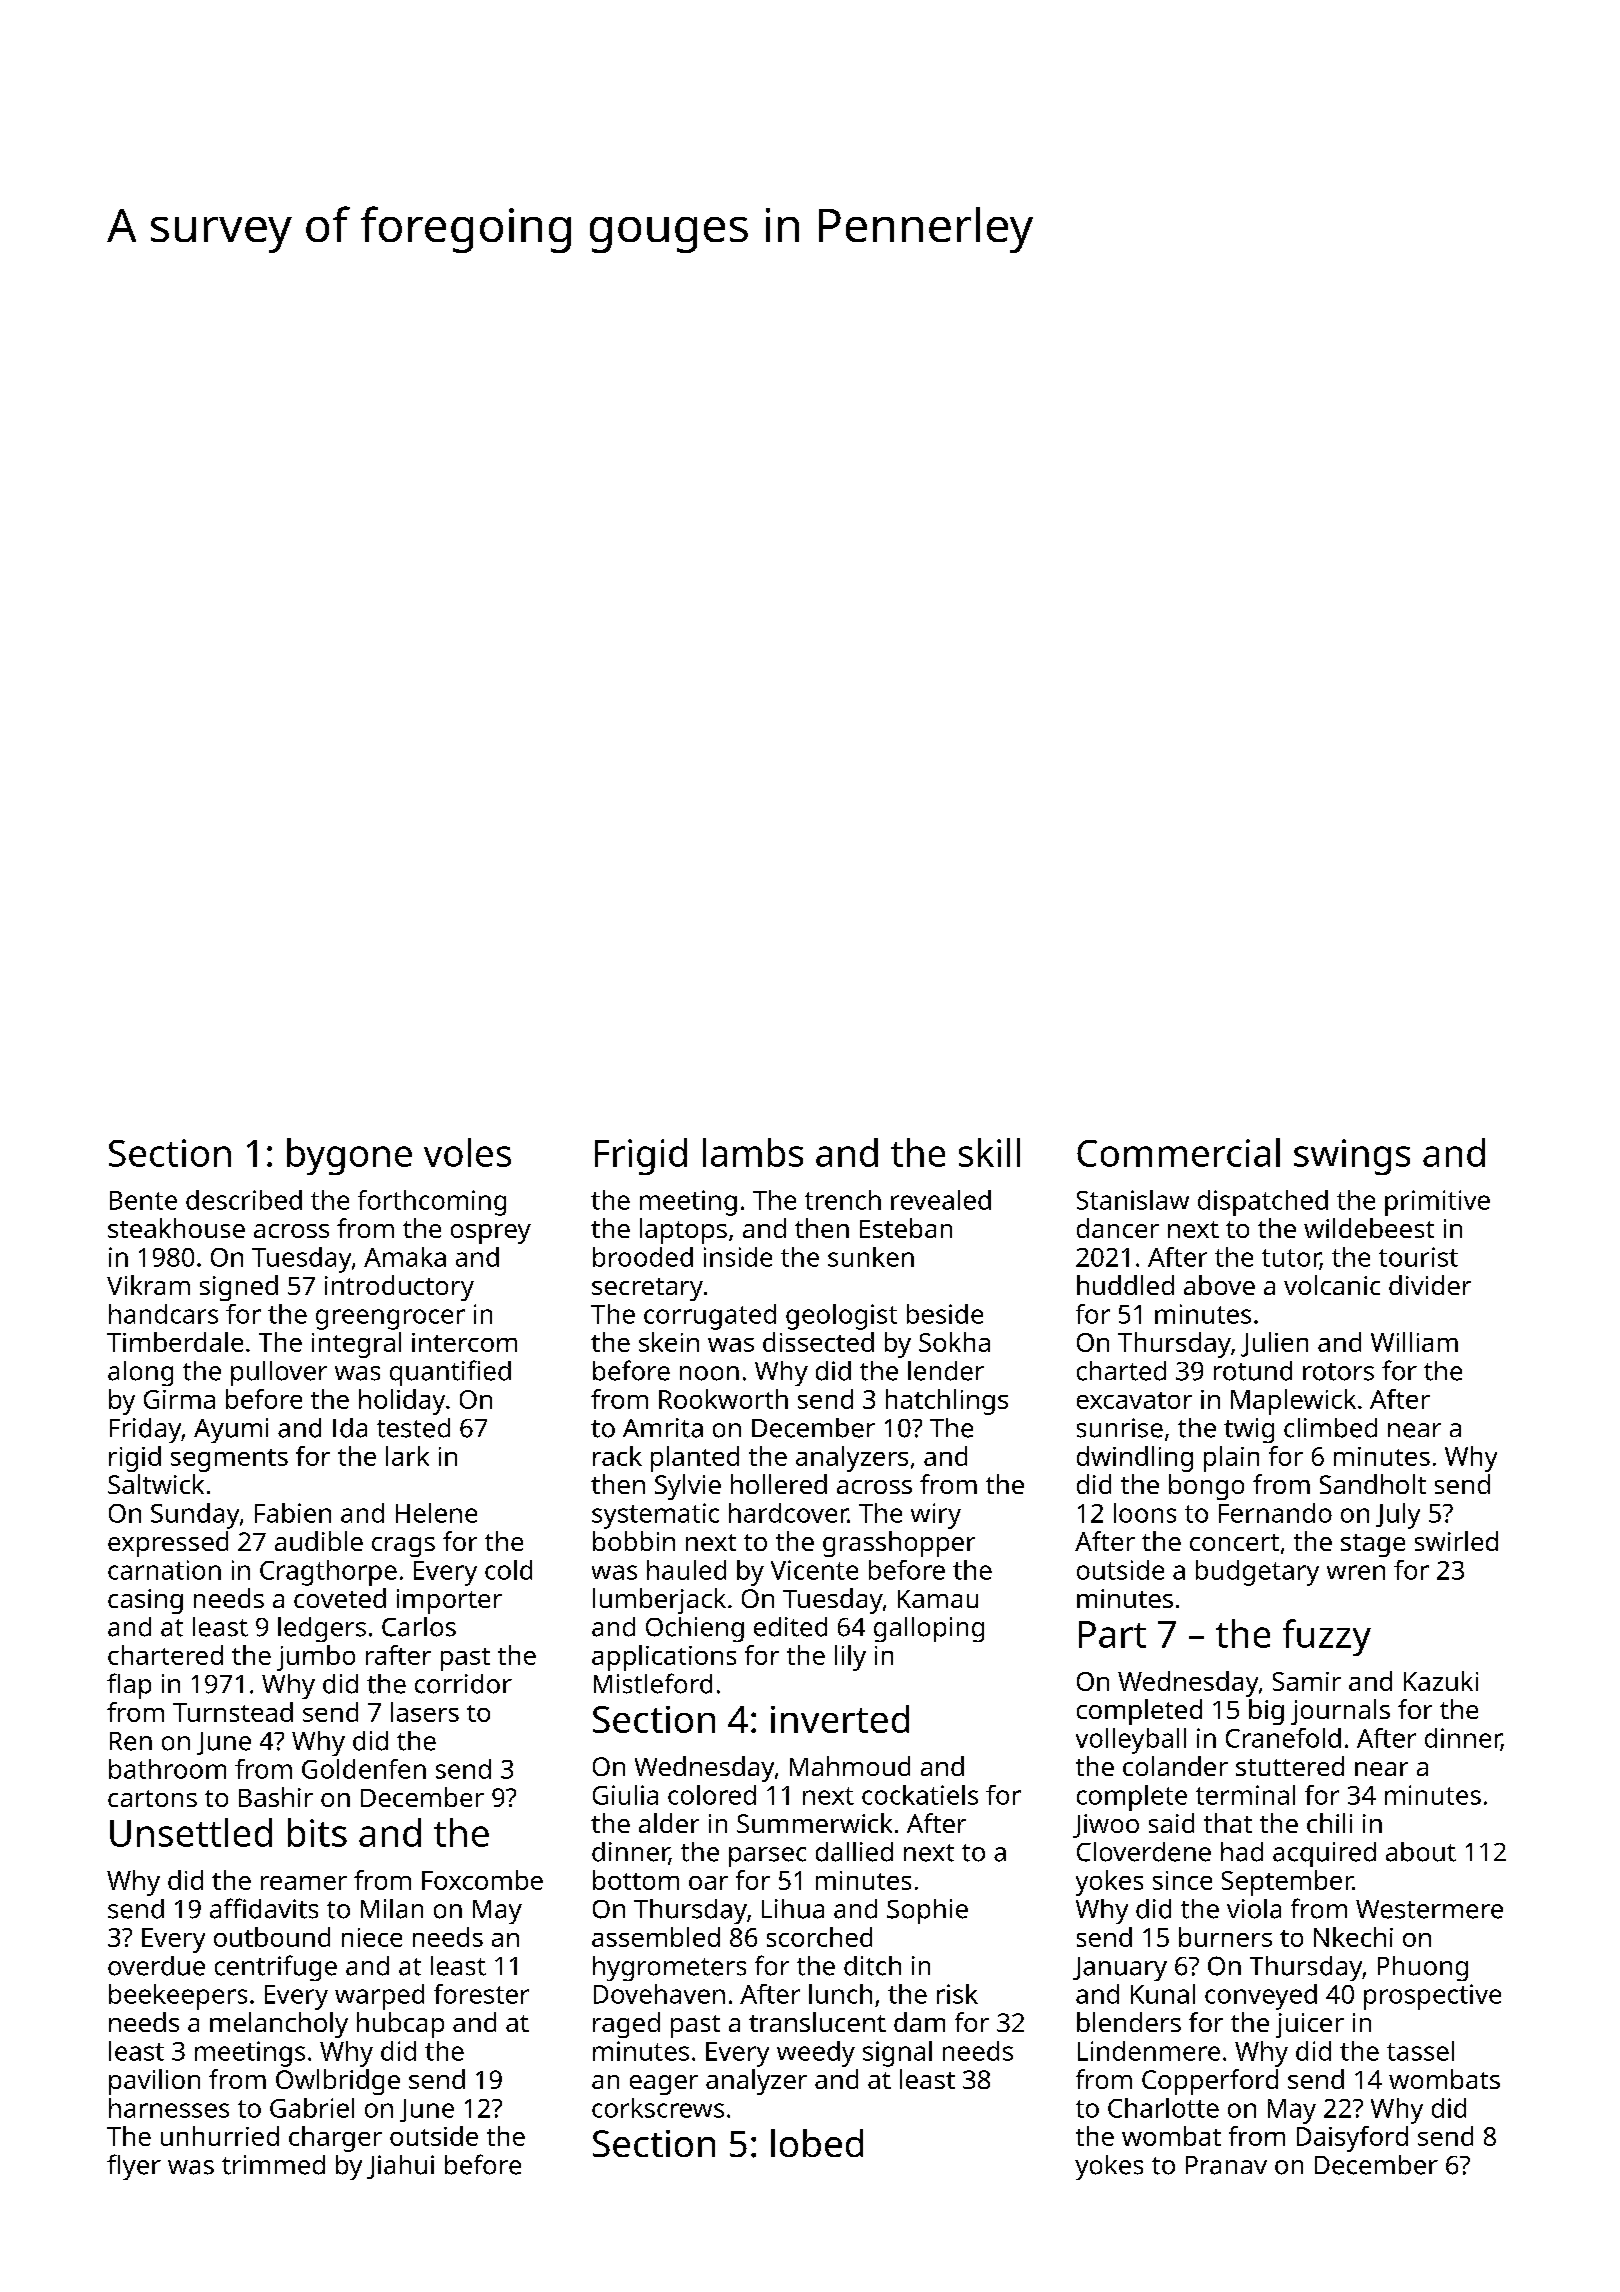 The width and height of the page is (1620, 2292). Describe the element at coordinates (145, 1430) in the page. I see `Friday` at that location.
